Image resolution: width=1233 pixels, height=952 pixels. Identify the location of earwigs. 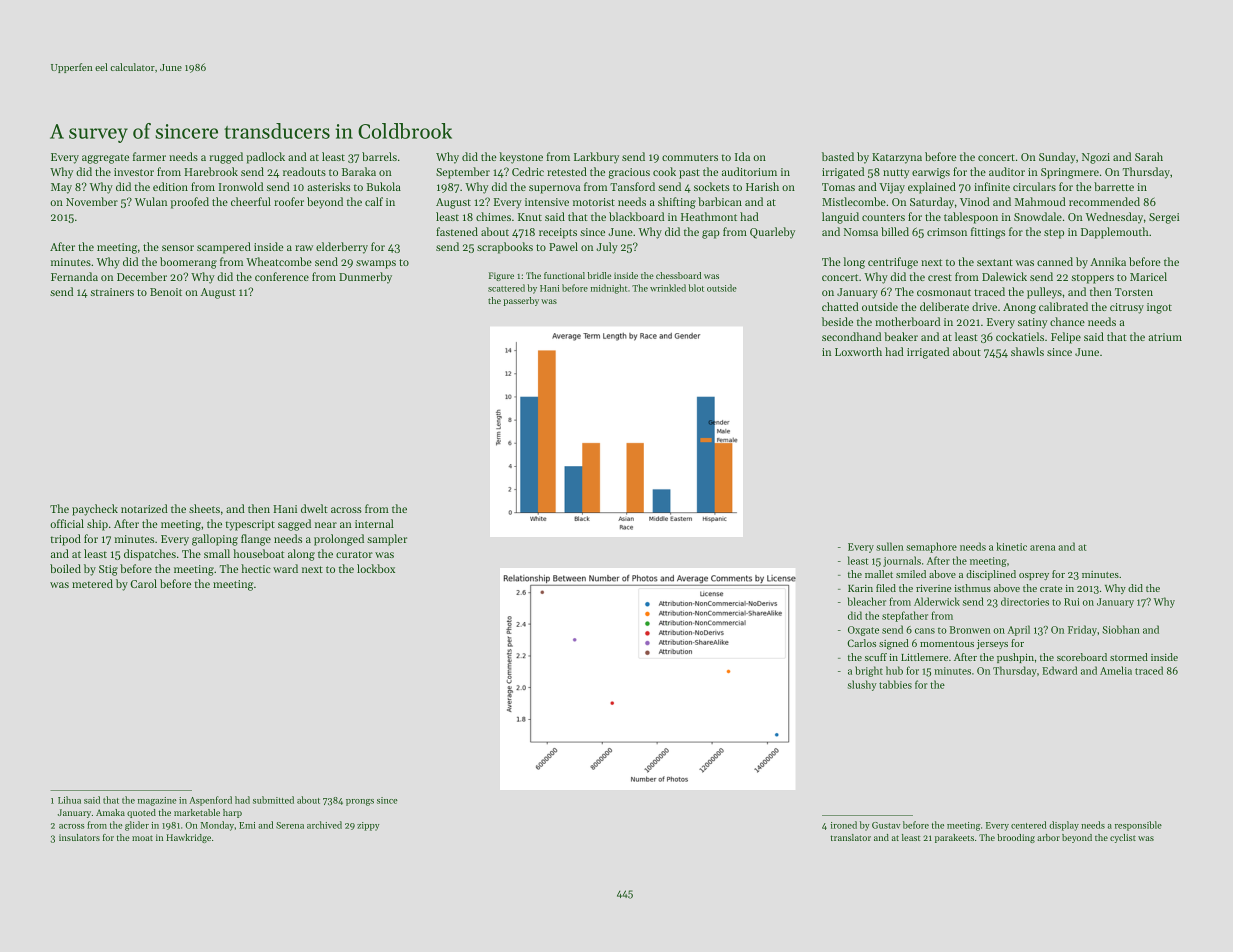
(931, 173).
